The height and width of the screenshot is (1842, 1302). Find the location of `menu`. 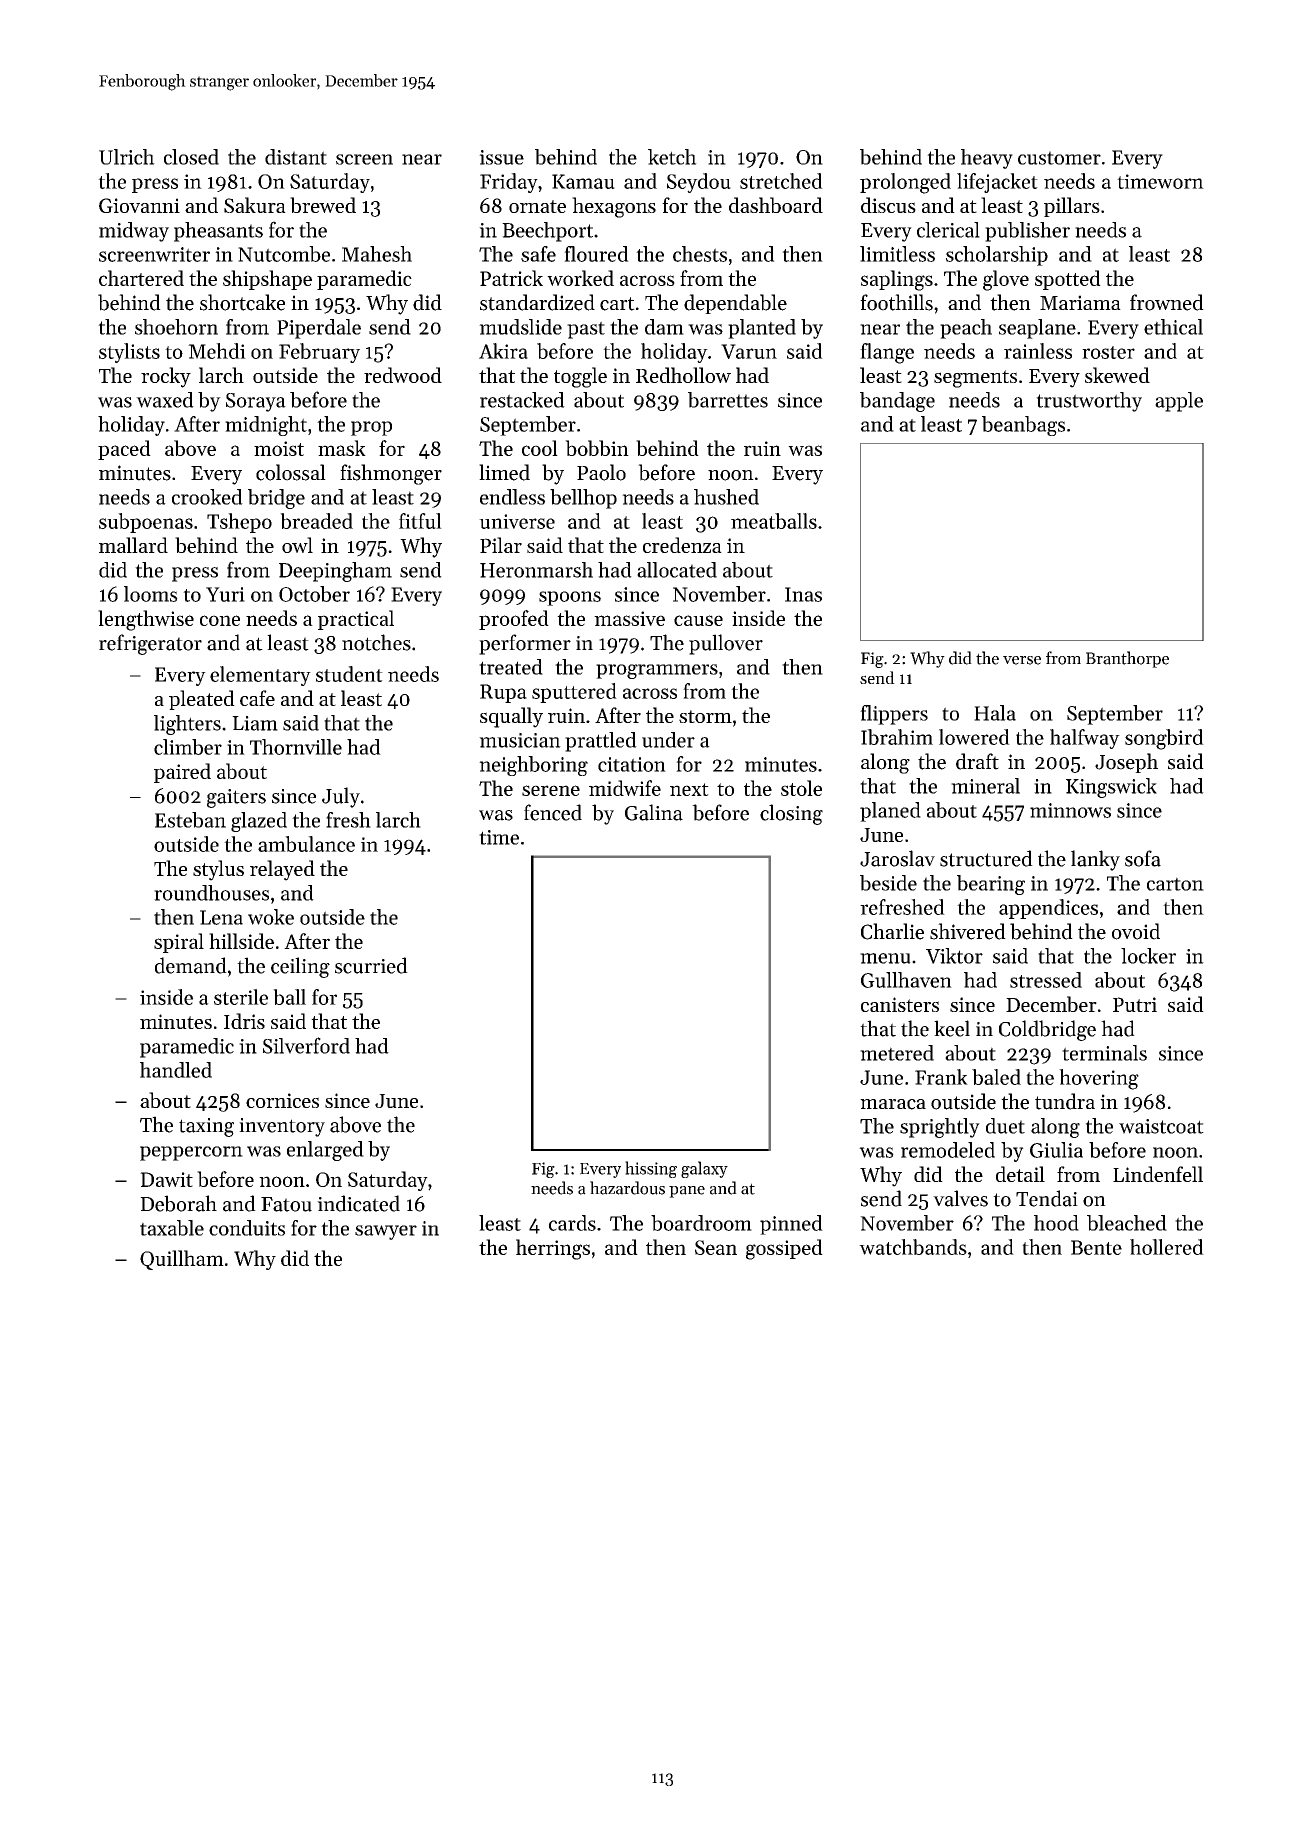

menu is located at coordinates (885, 958).
